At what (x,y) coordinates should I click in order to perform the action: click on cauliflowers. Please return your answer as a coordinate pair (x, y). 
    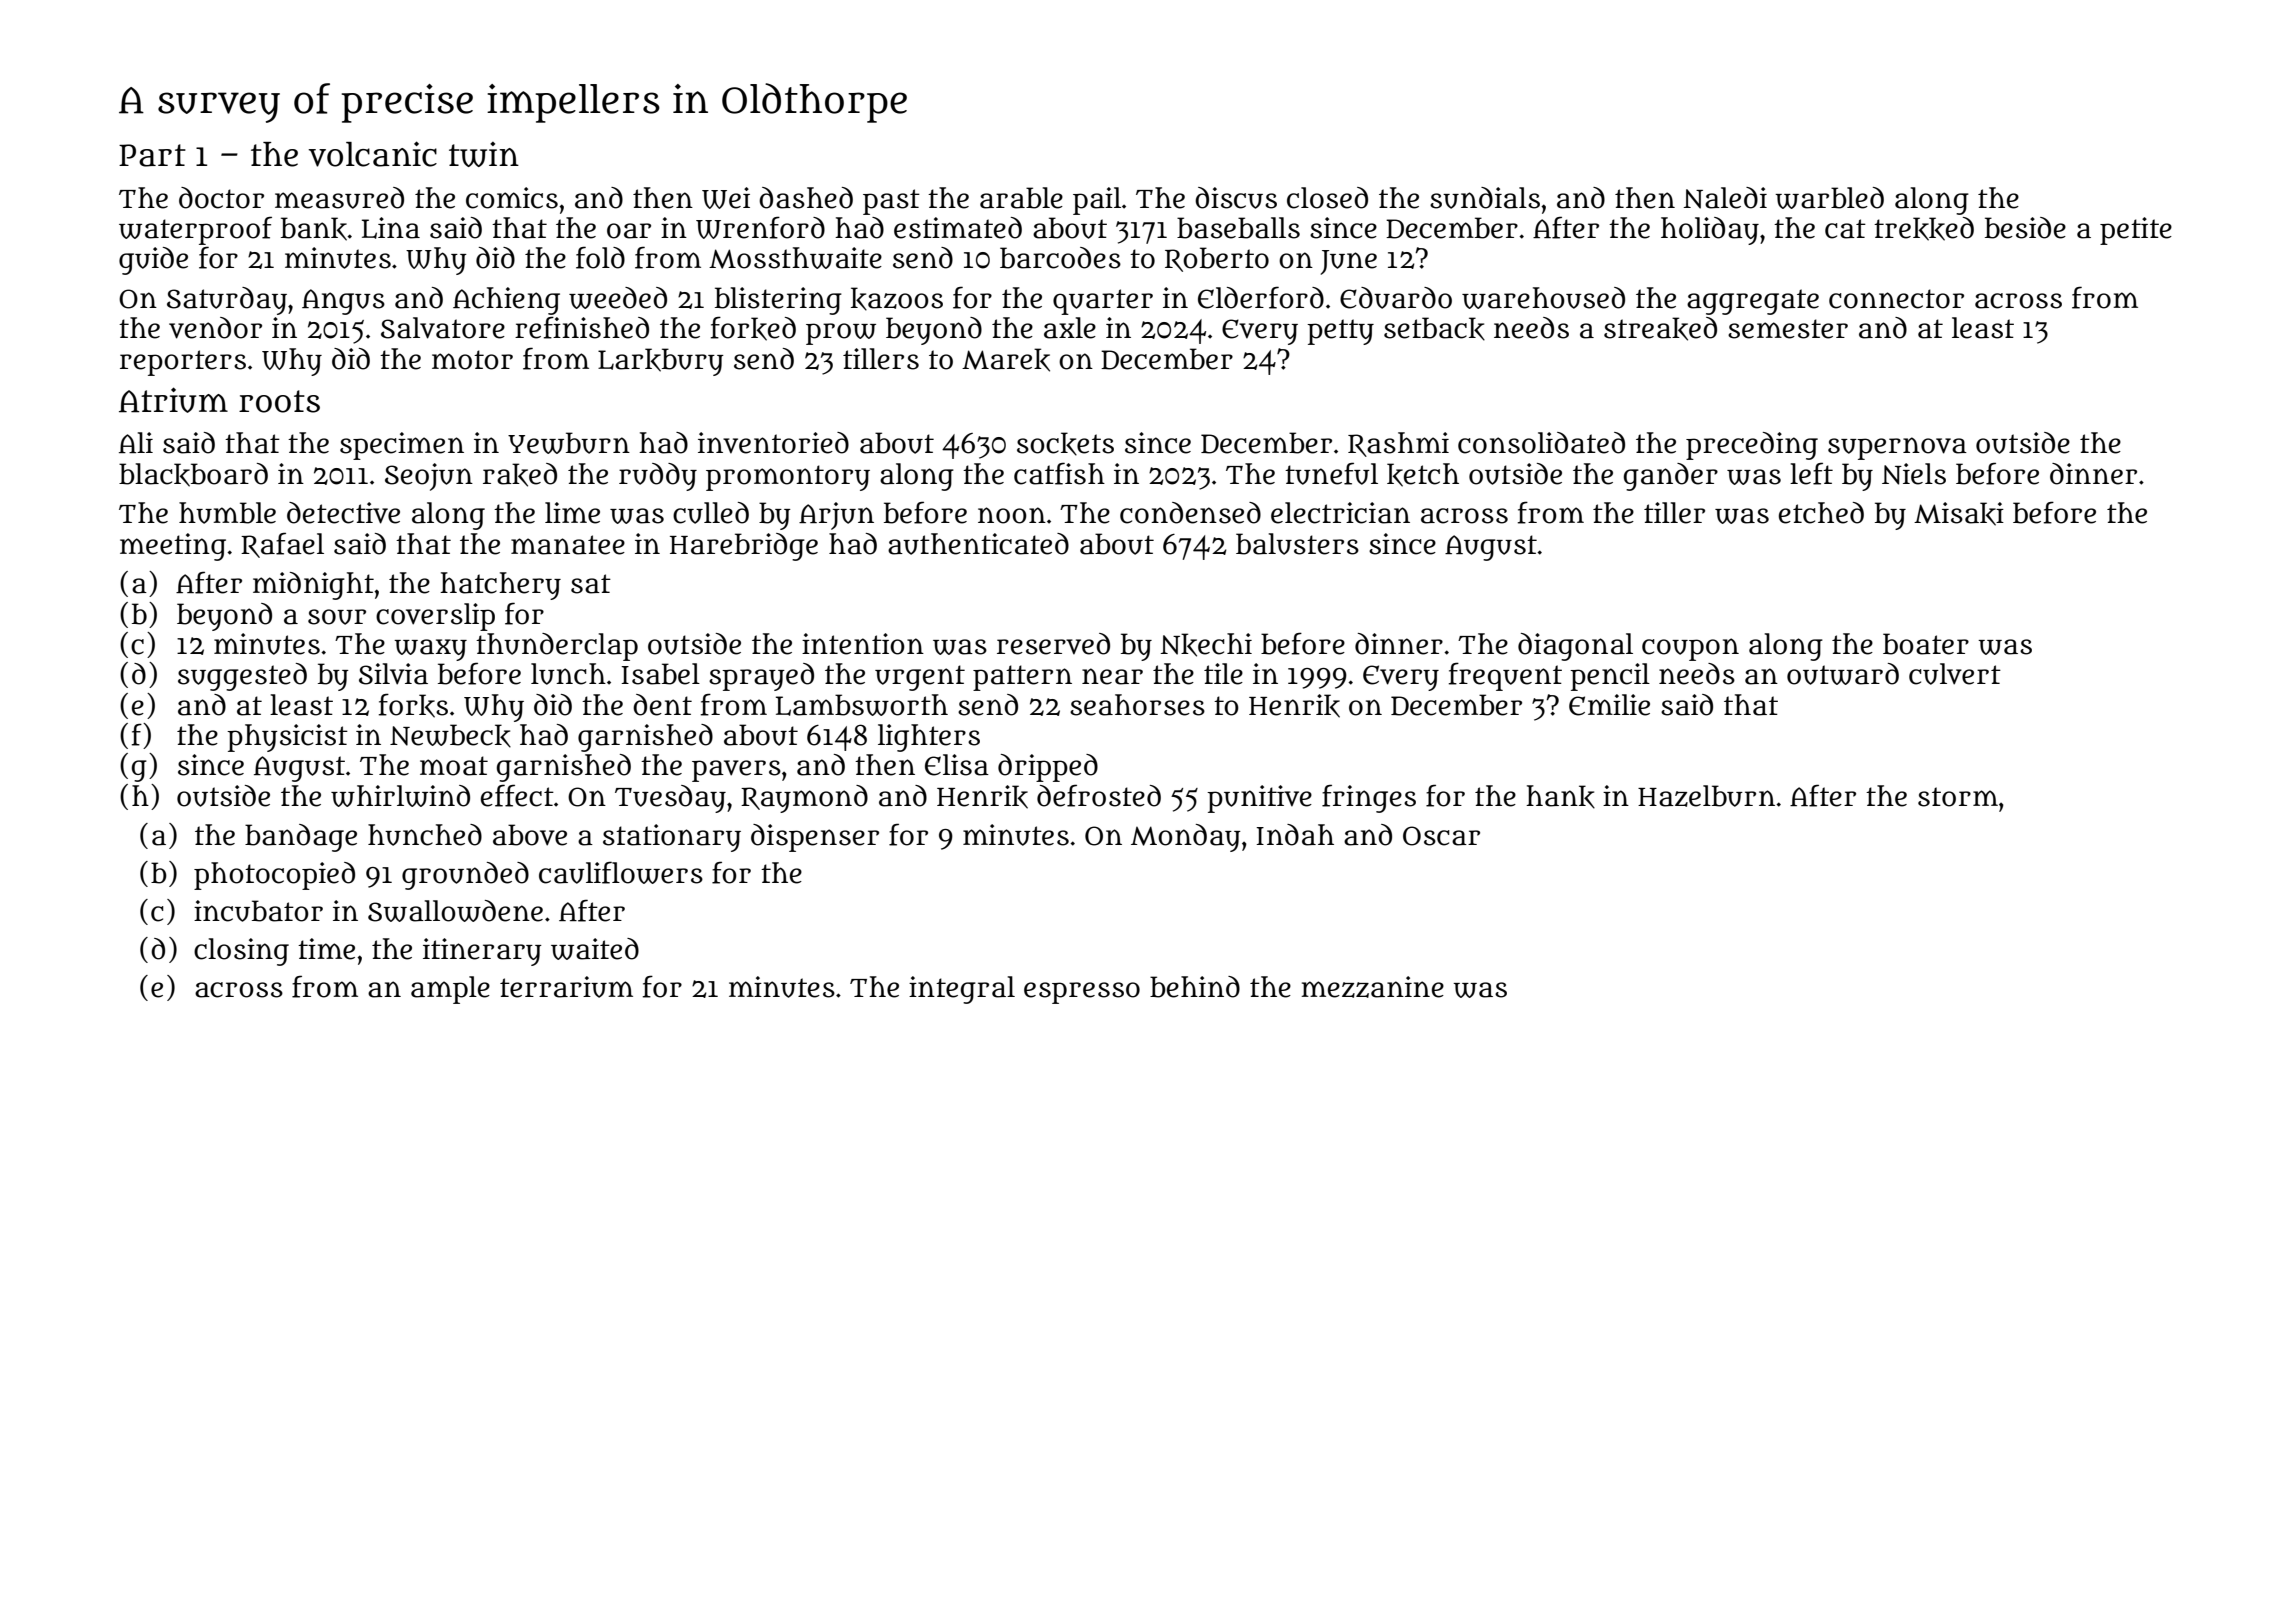
    Looking at the image, I should click on (621, 872).
